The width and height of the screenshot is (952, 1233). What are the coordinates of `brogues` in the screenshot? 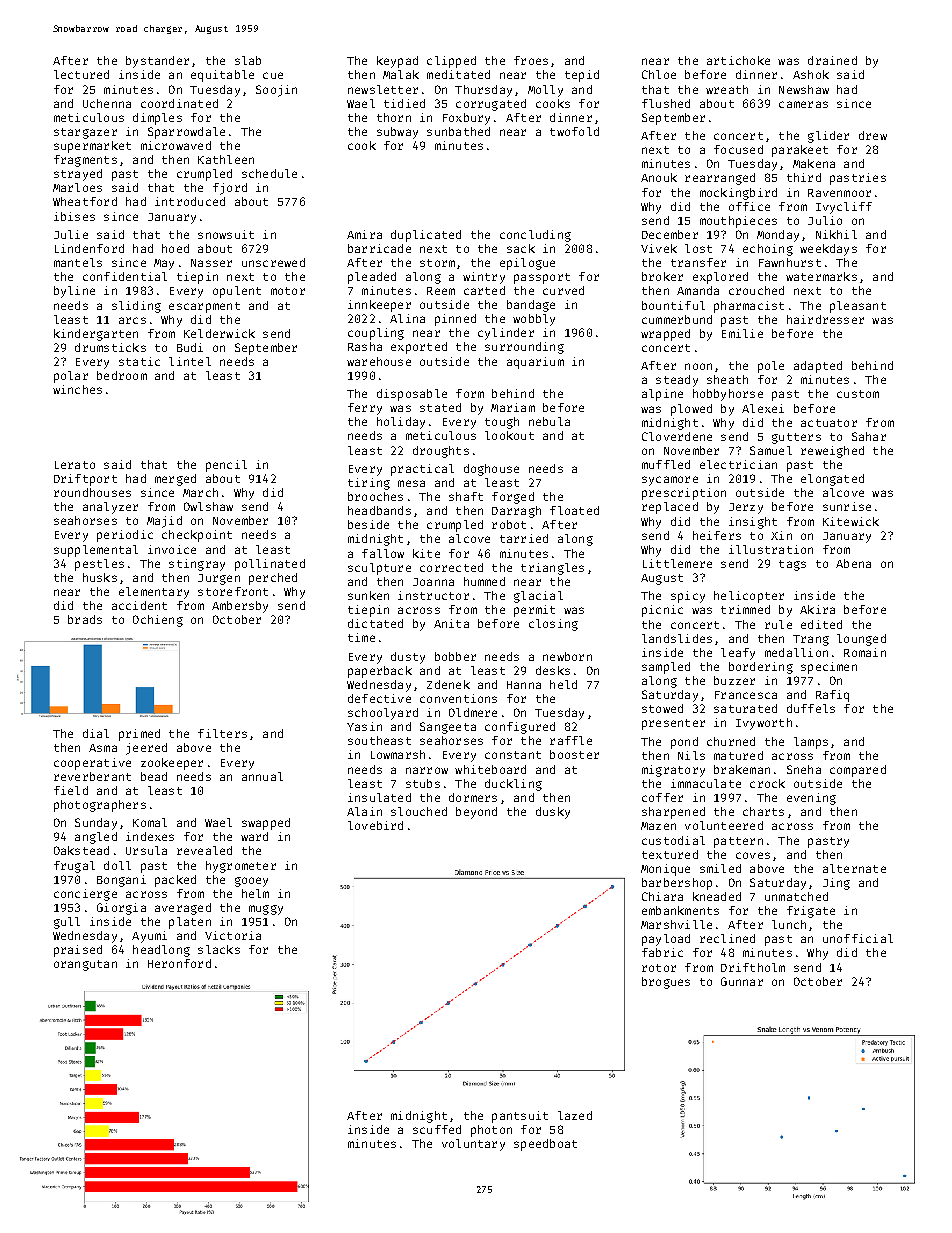 It's located at (666, 983).
